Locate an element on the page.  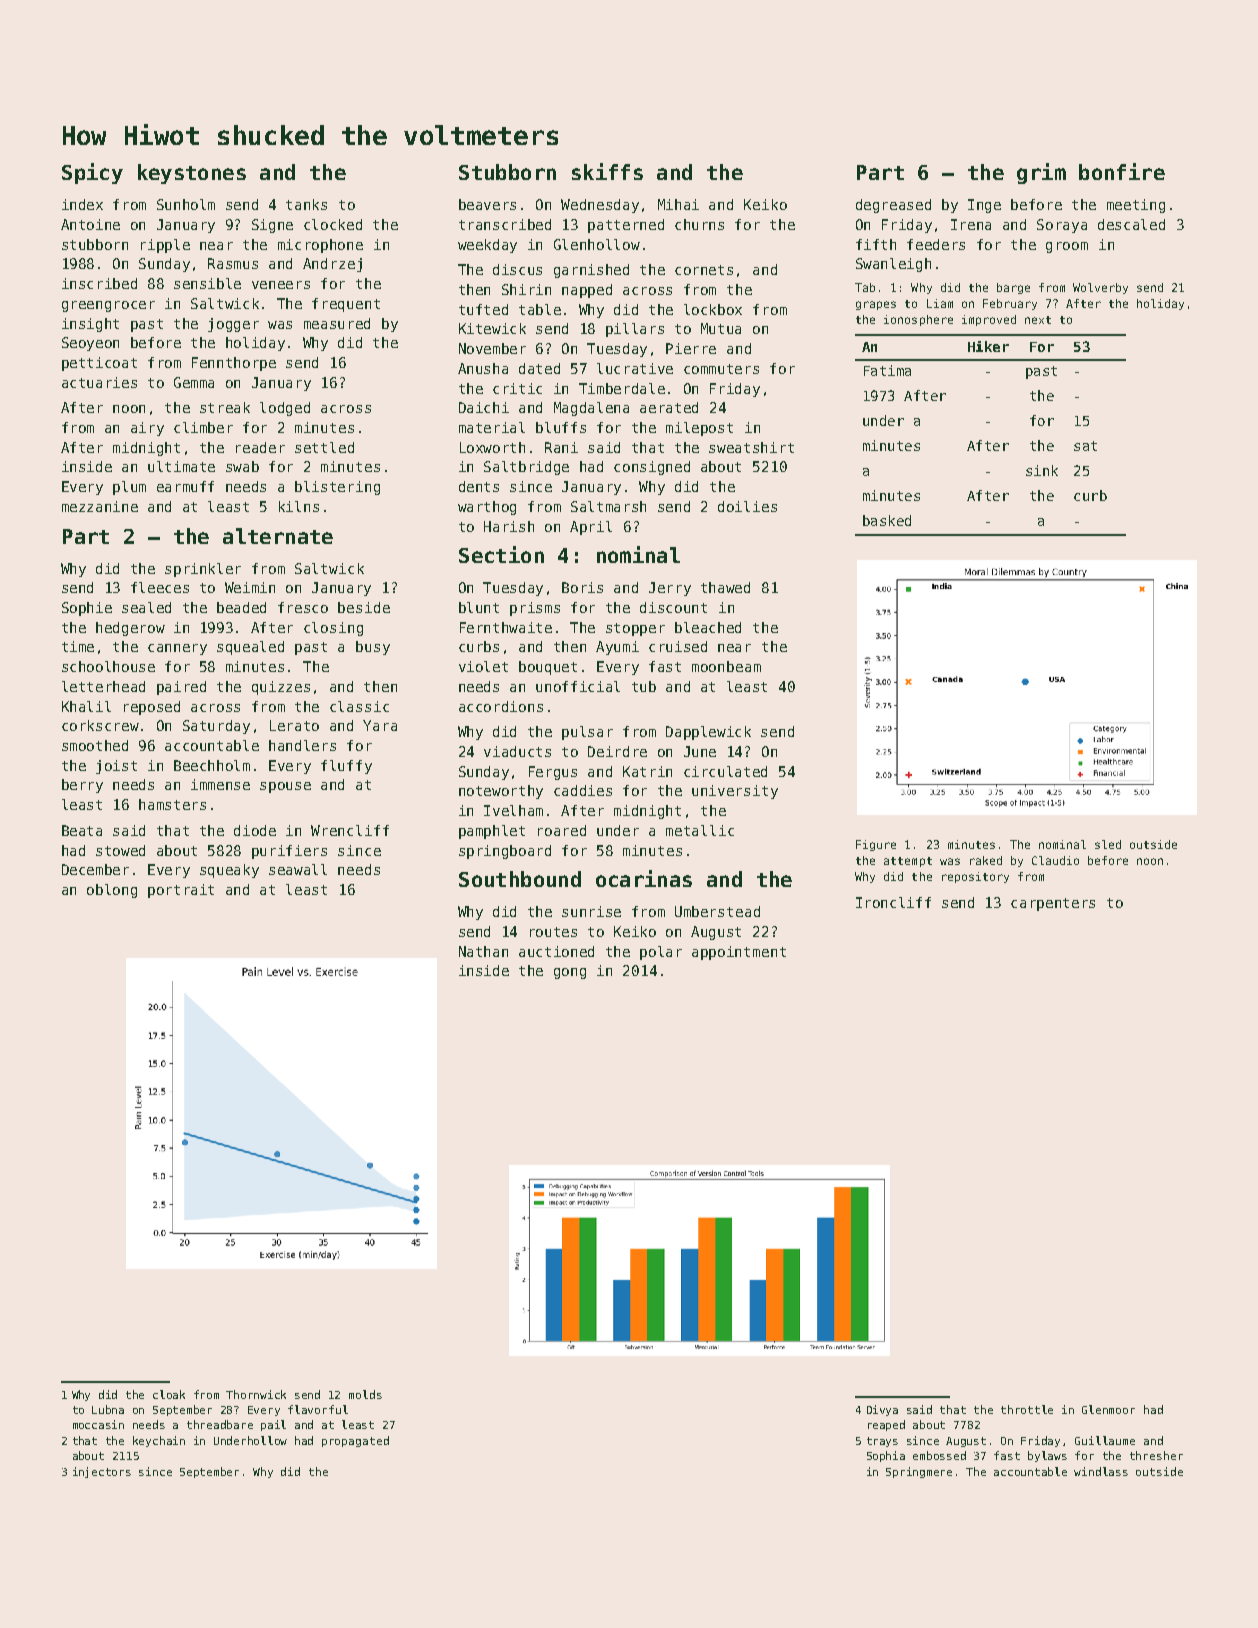
sink is located at coordinates (1042, 470).
